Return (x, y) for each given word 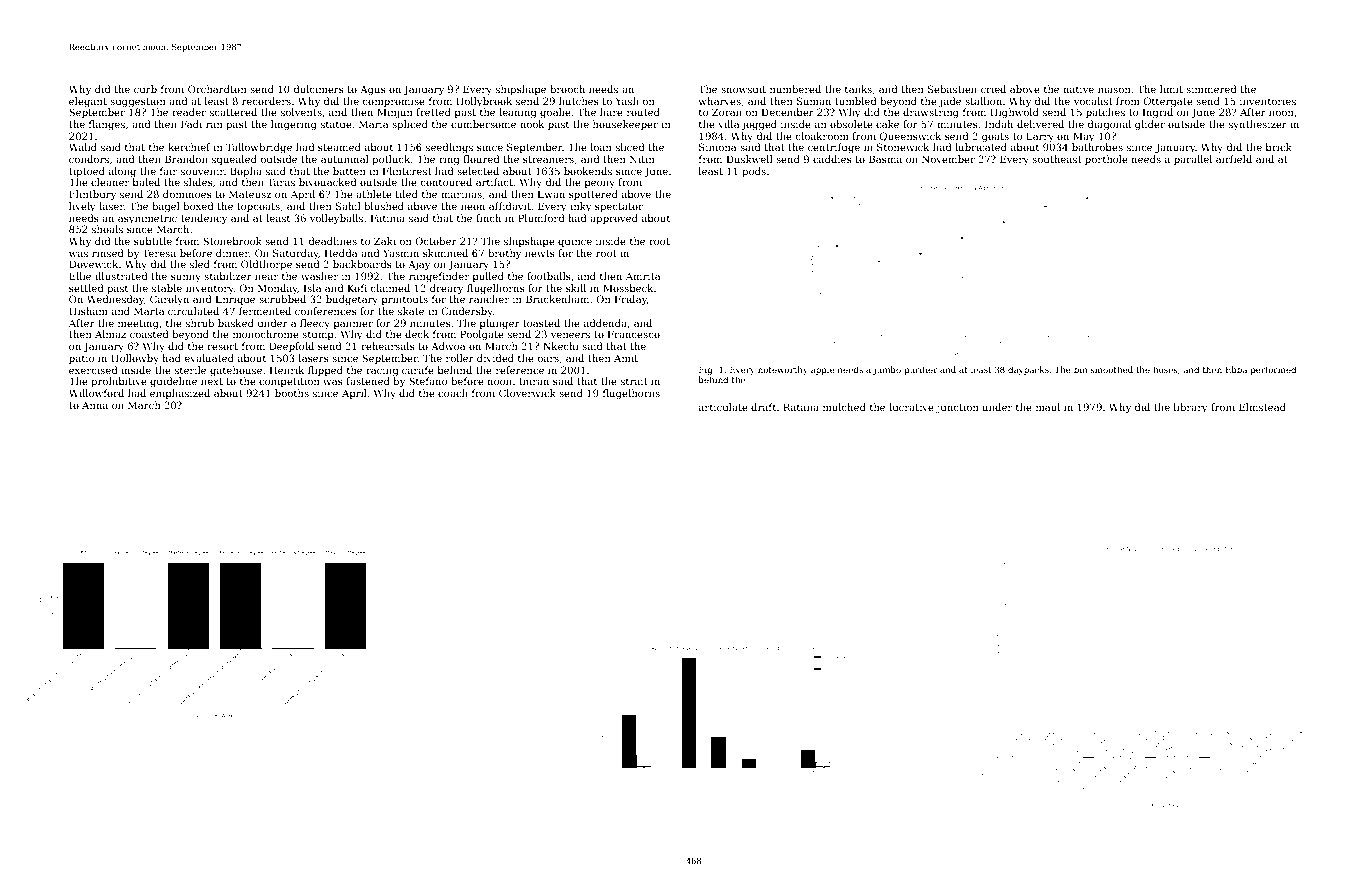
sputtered (593, 195)
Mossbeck (628, 288)
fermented (265, 311)
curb (145, 89)
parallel (1193, 160)
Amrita (643, 276)
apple (823, 370)
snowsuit (743, 89)
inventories (1268, 101)
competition (289, 382)
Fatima (388, 218)
